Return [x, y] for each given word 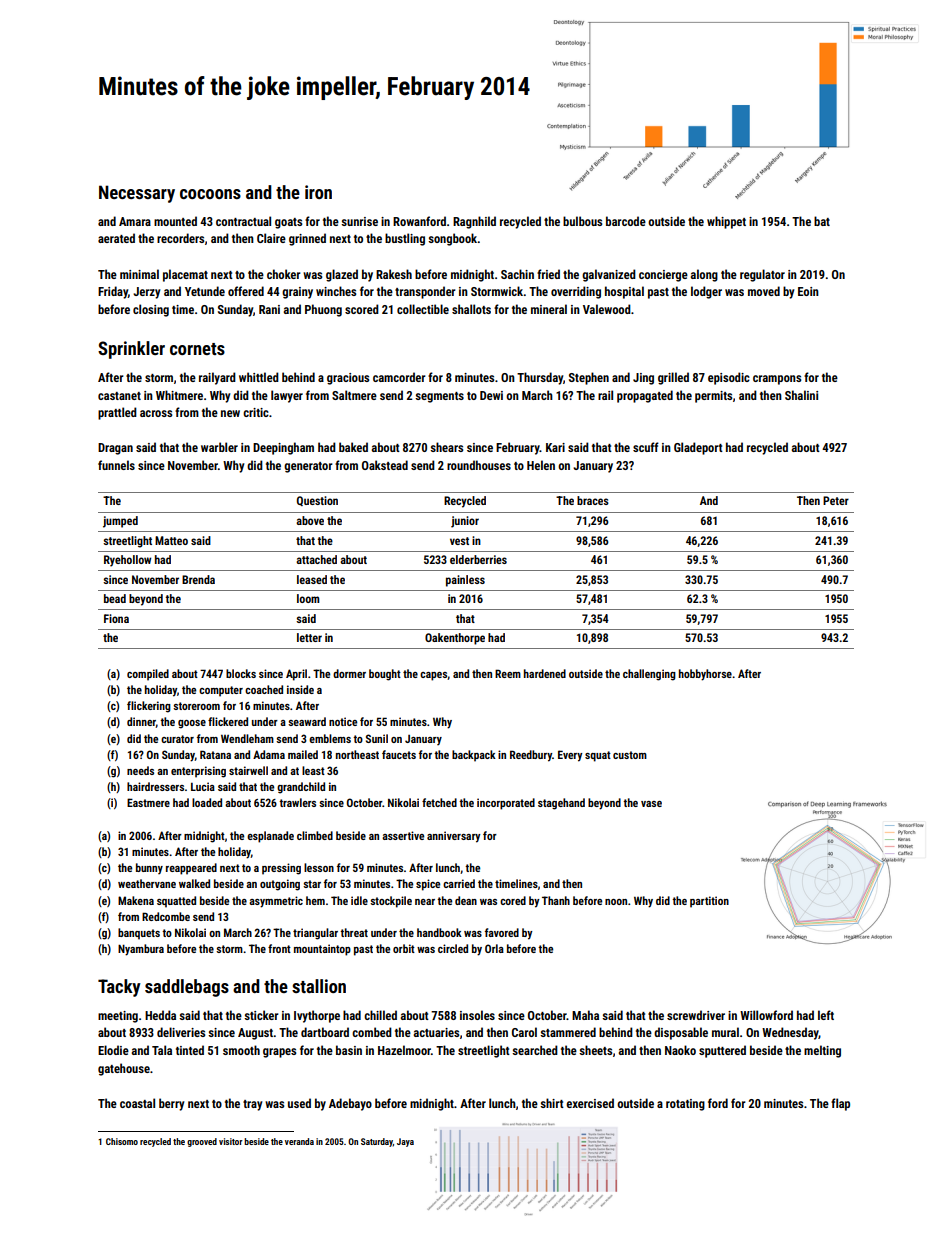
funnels [116, 465]
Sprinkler [131, 350]
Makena [136, 900]
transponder [425, 292]
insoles [477, 1015]
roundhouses [479, 465]
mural [725, 1032]
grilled [673, 378]
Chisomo [122, 1141]
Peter [836, 500]
